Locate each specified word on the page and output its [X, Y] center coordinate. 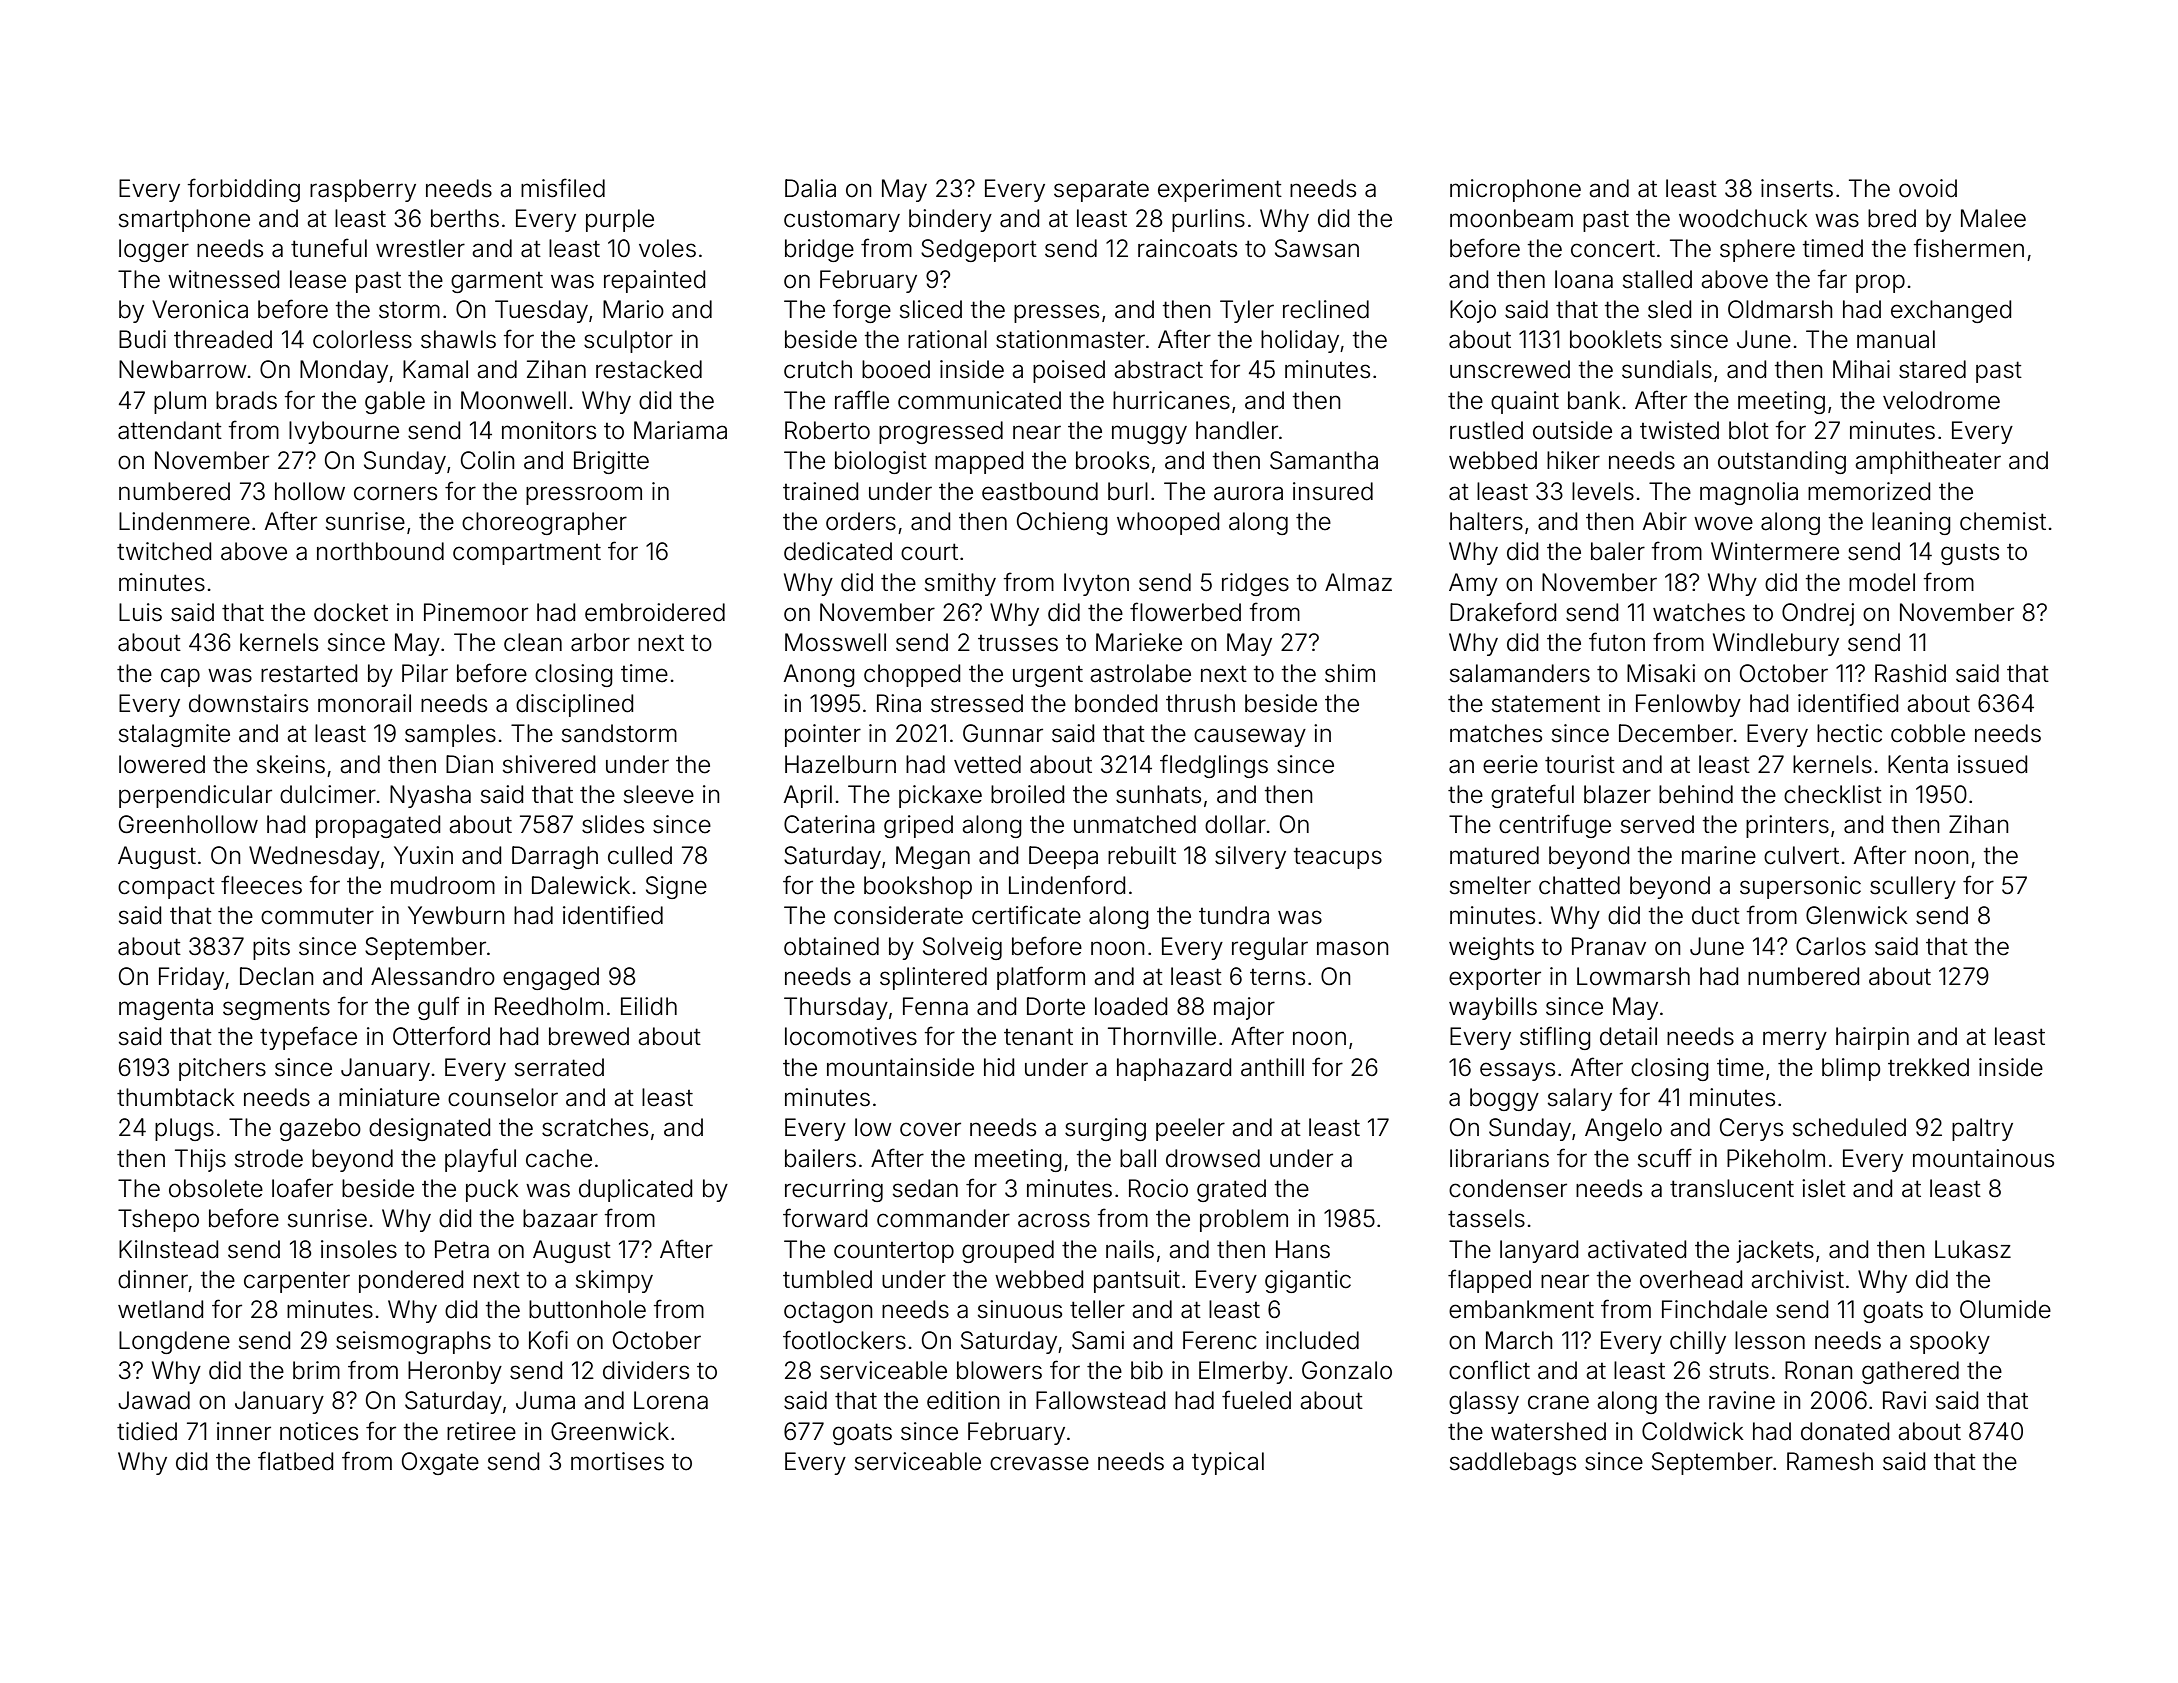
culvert [1801, 855]
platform [1041, 978]
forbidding [244, 190]
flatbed [295, 1461]
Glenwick [1857, 915]
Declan [277, 976]
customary [842, 221]
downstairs [248, 703]
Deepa [1063, 857]
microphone [1515, 190]
